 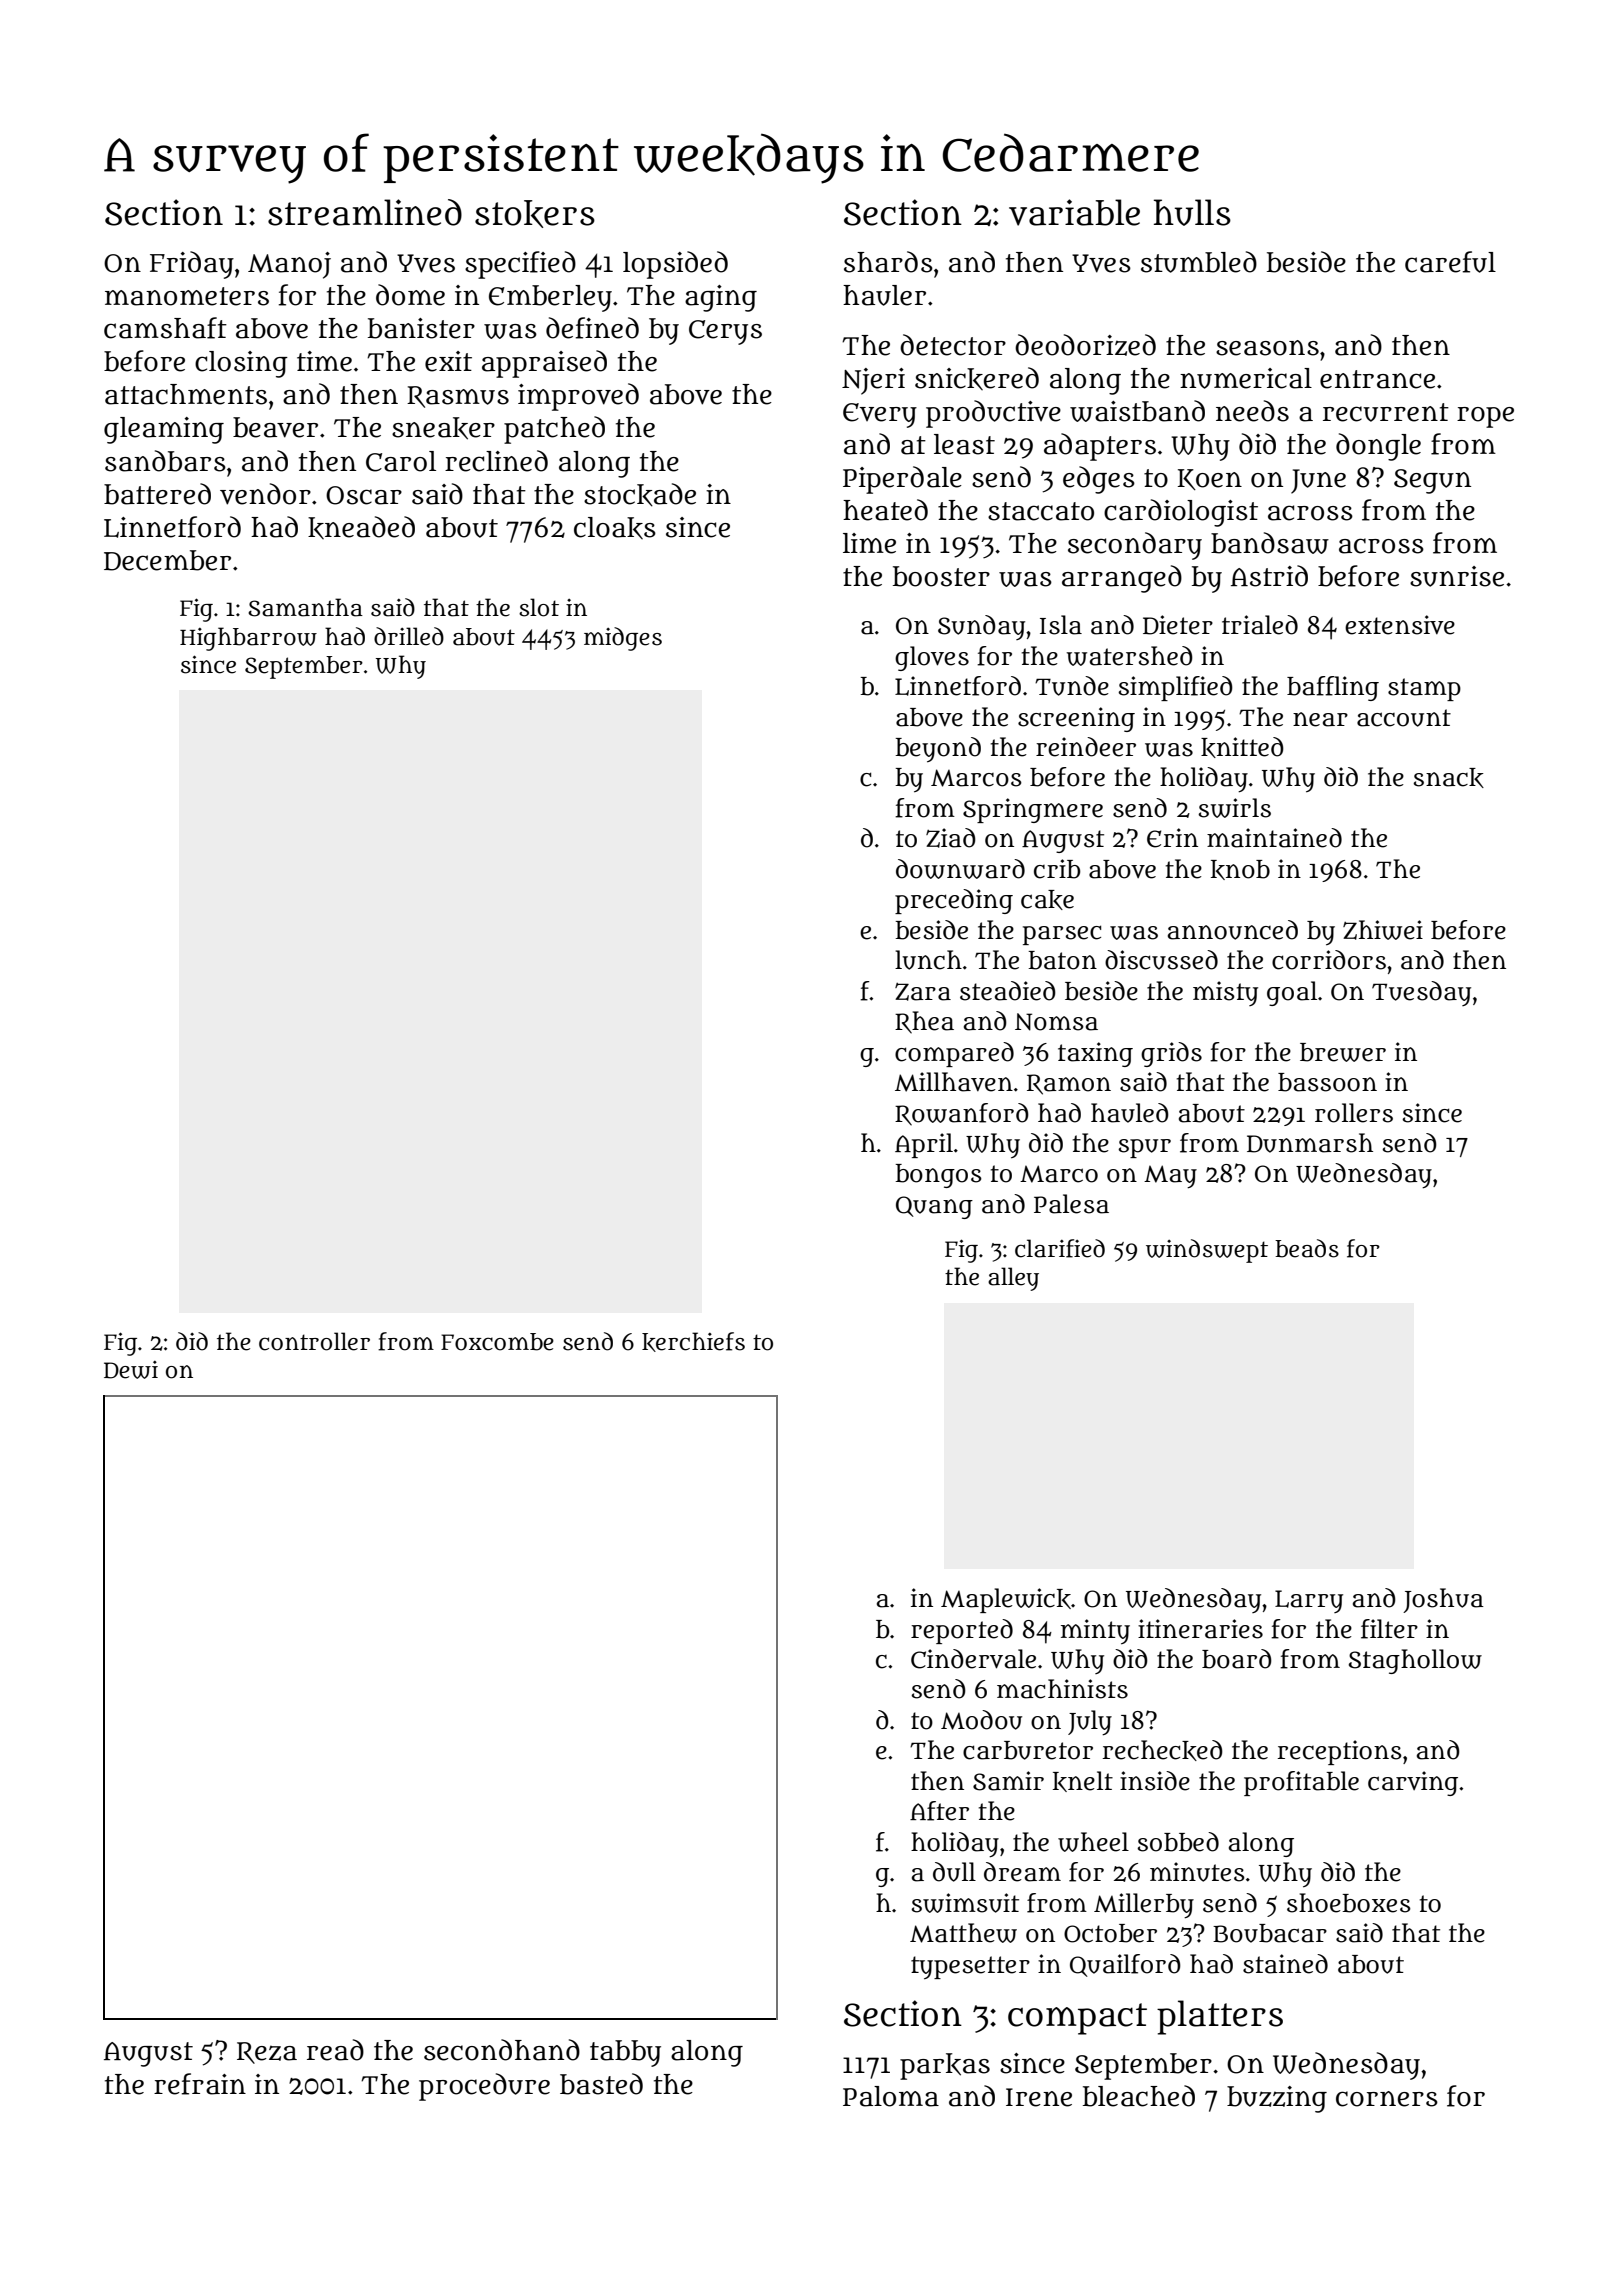 I want to click on Zhiwei, so click(x=1383, y=930).
